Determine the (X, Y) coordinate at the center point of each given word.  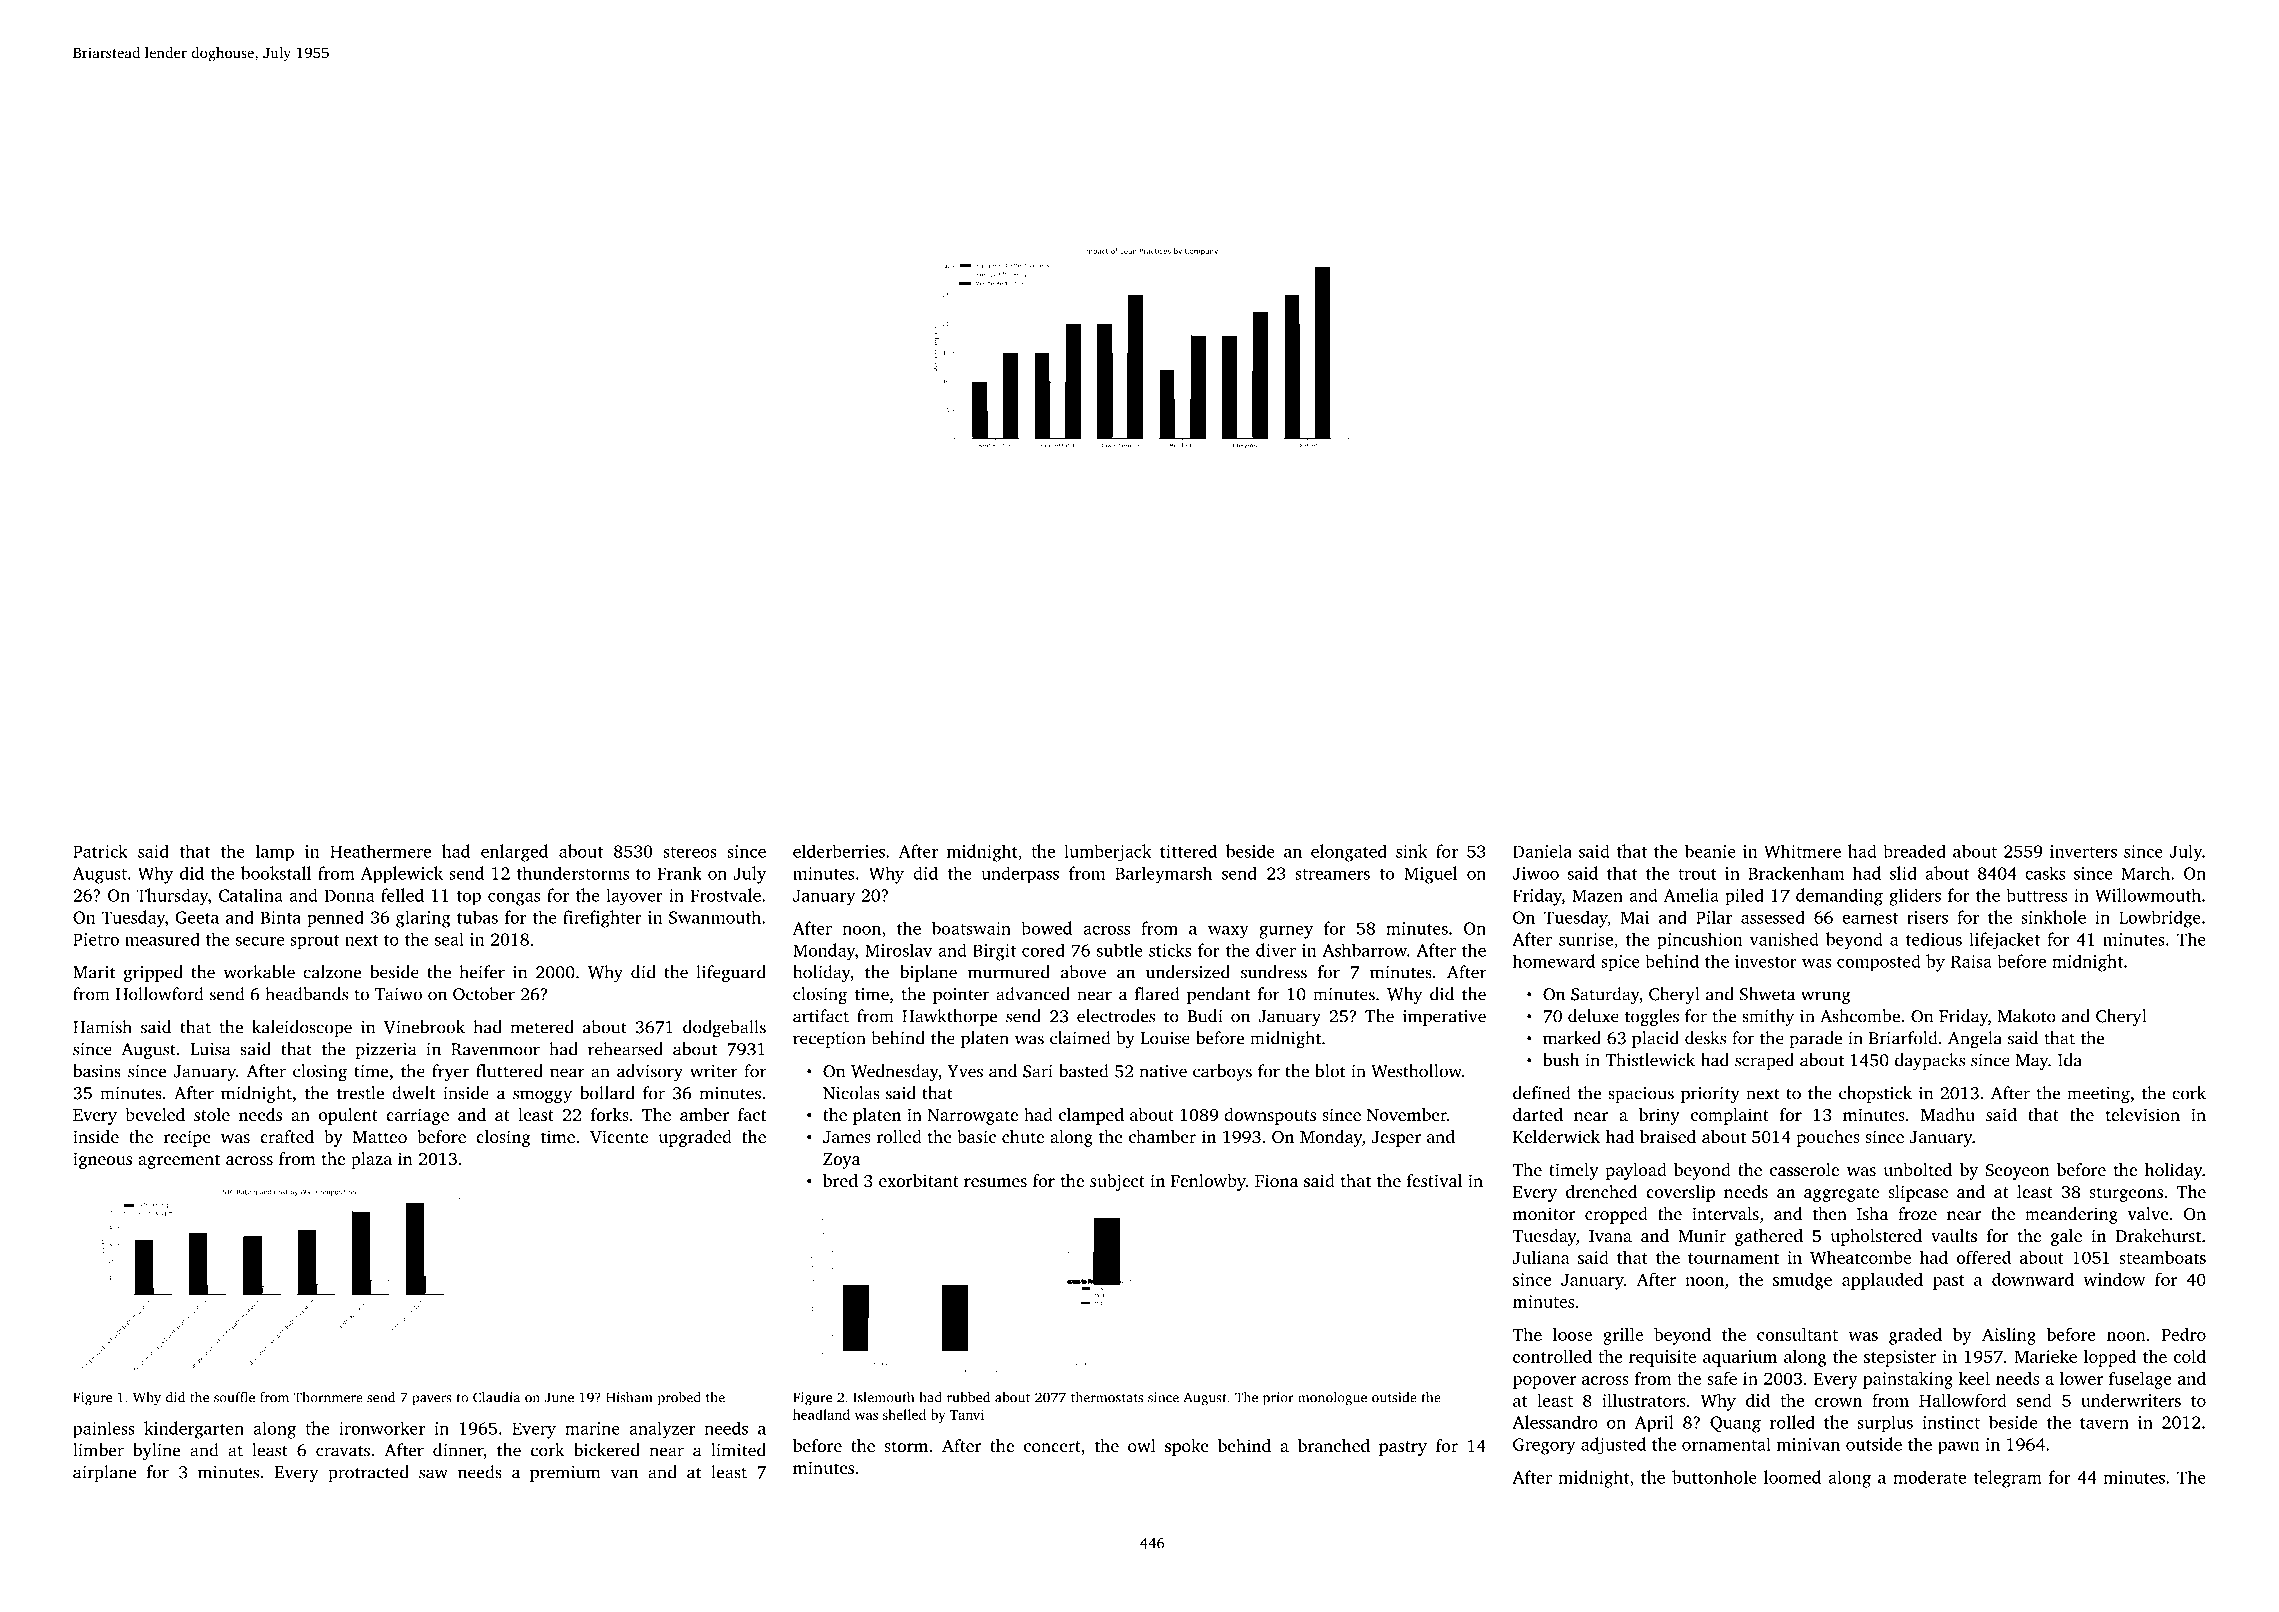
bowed (1046, 928)
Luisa (210, 1049)
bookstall (276, 873)
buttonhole (1714, 1477)
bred (840, 1180)
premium (565, 1474)
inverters (2083, 851)
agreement (179, 1161)
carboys (1222, 1073)
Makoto (2027, 1016)
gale (2066, 1237)
